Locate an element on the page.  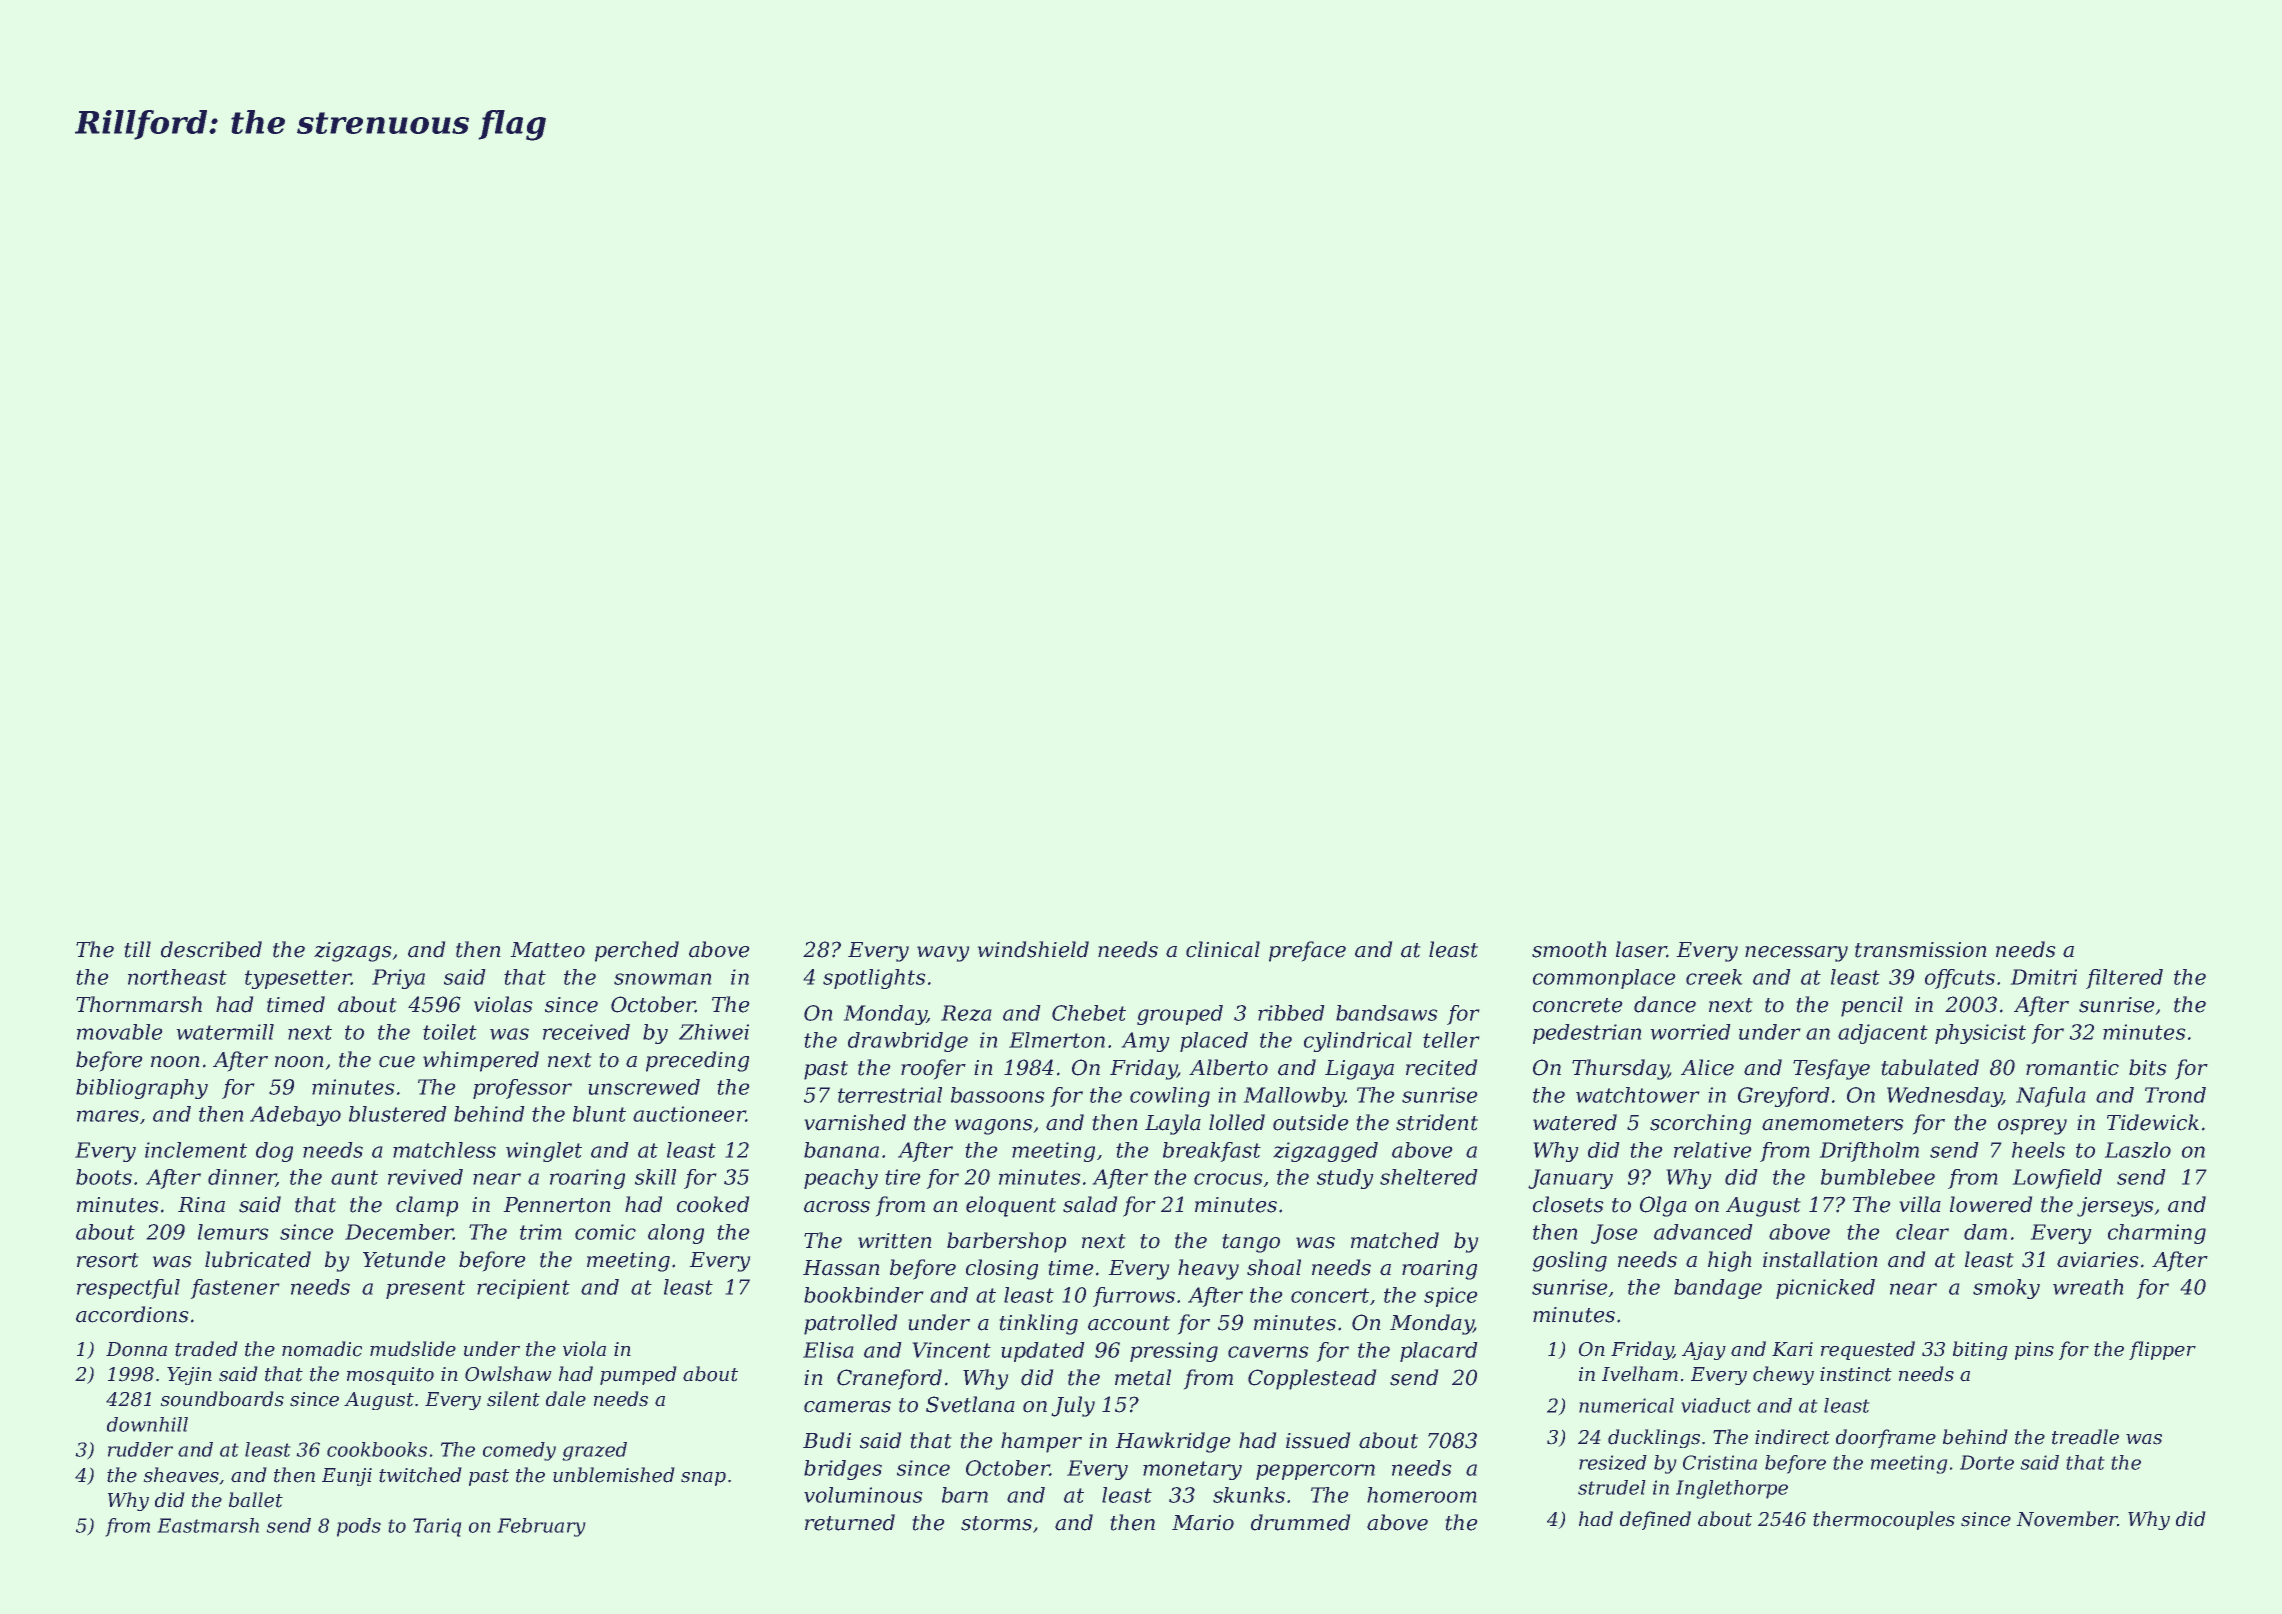
preface is located at coordinates (1307, 951).
